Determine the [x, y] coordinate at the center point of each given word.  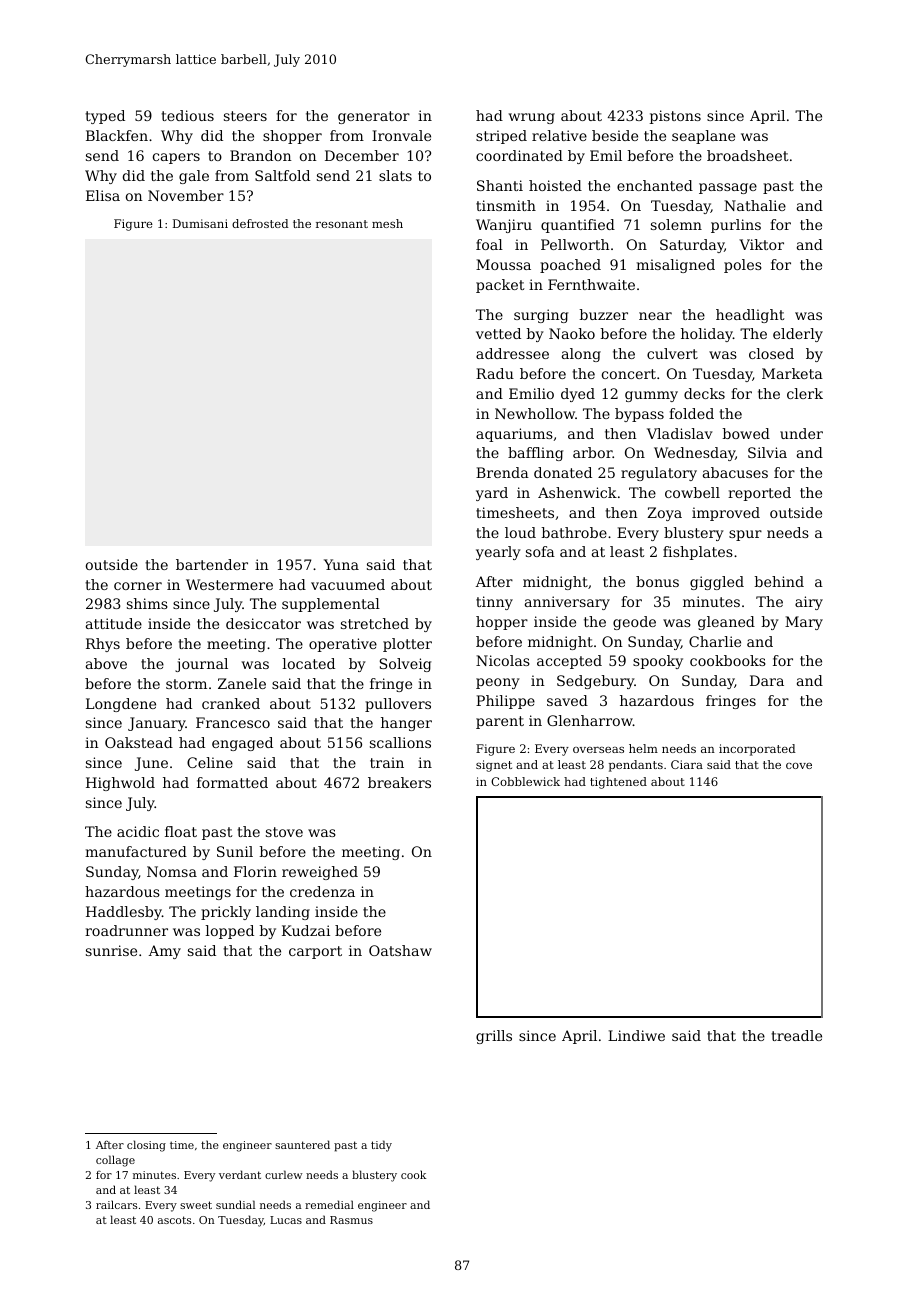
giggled [717, 583]
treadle [796, 1035]
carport [315, 952]
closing [146, 1146]
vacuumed [348, 584]
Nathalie [755, 205]
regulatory [659, 474]
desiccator [263, 623]
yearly [498, 553]
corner [138, 586]
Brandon [261, 155]
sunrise [111, 950]
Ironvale [401, 135]
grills [494, 1037]
